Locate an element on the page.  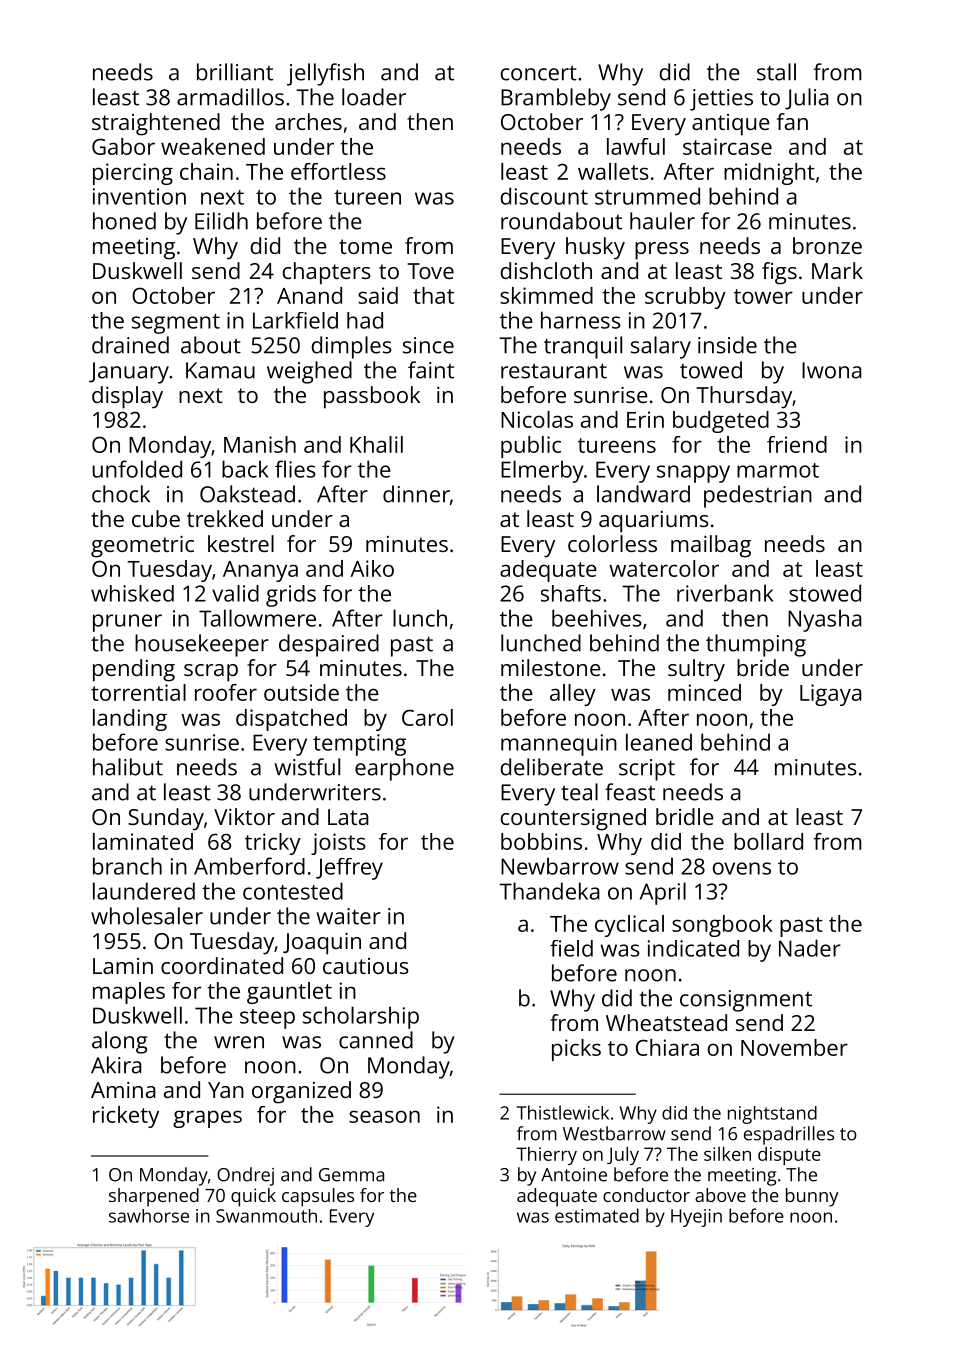
Tove is located at coordinates (430, 271).
